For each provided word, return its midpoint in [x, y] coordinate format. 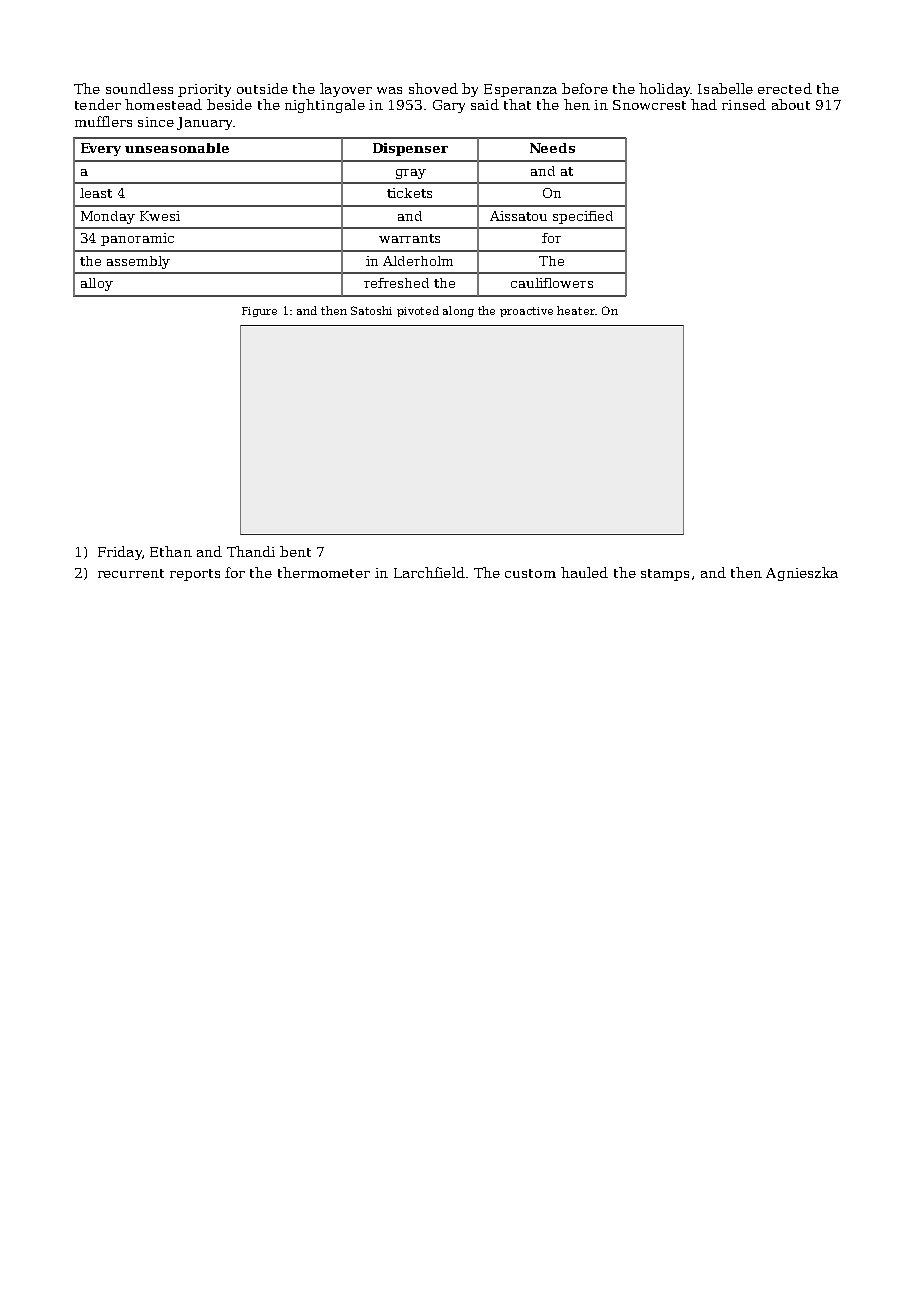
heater [576, 310]
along [458, 311]
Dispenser [410, 149]
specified [583, 217]
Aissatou [518, 216]
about [791, 104]
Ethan [171, 551]
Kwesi [160, 216]
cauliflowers [552, 283]
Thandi [251, 551]
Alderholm [418, 261]
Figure [259, 312]
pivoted [418, 311]
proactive [526, 312]
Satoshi [371, 310]
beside [229, 104]
